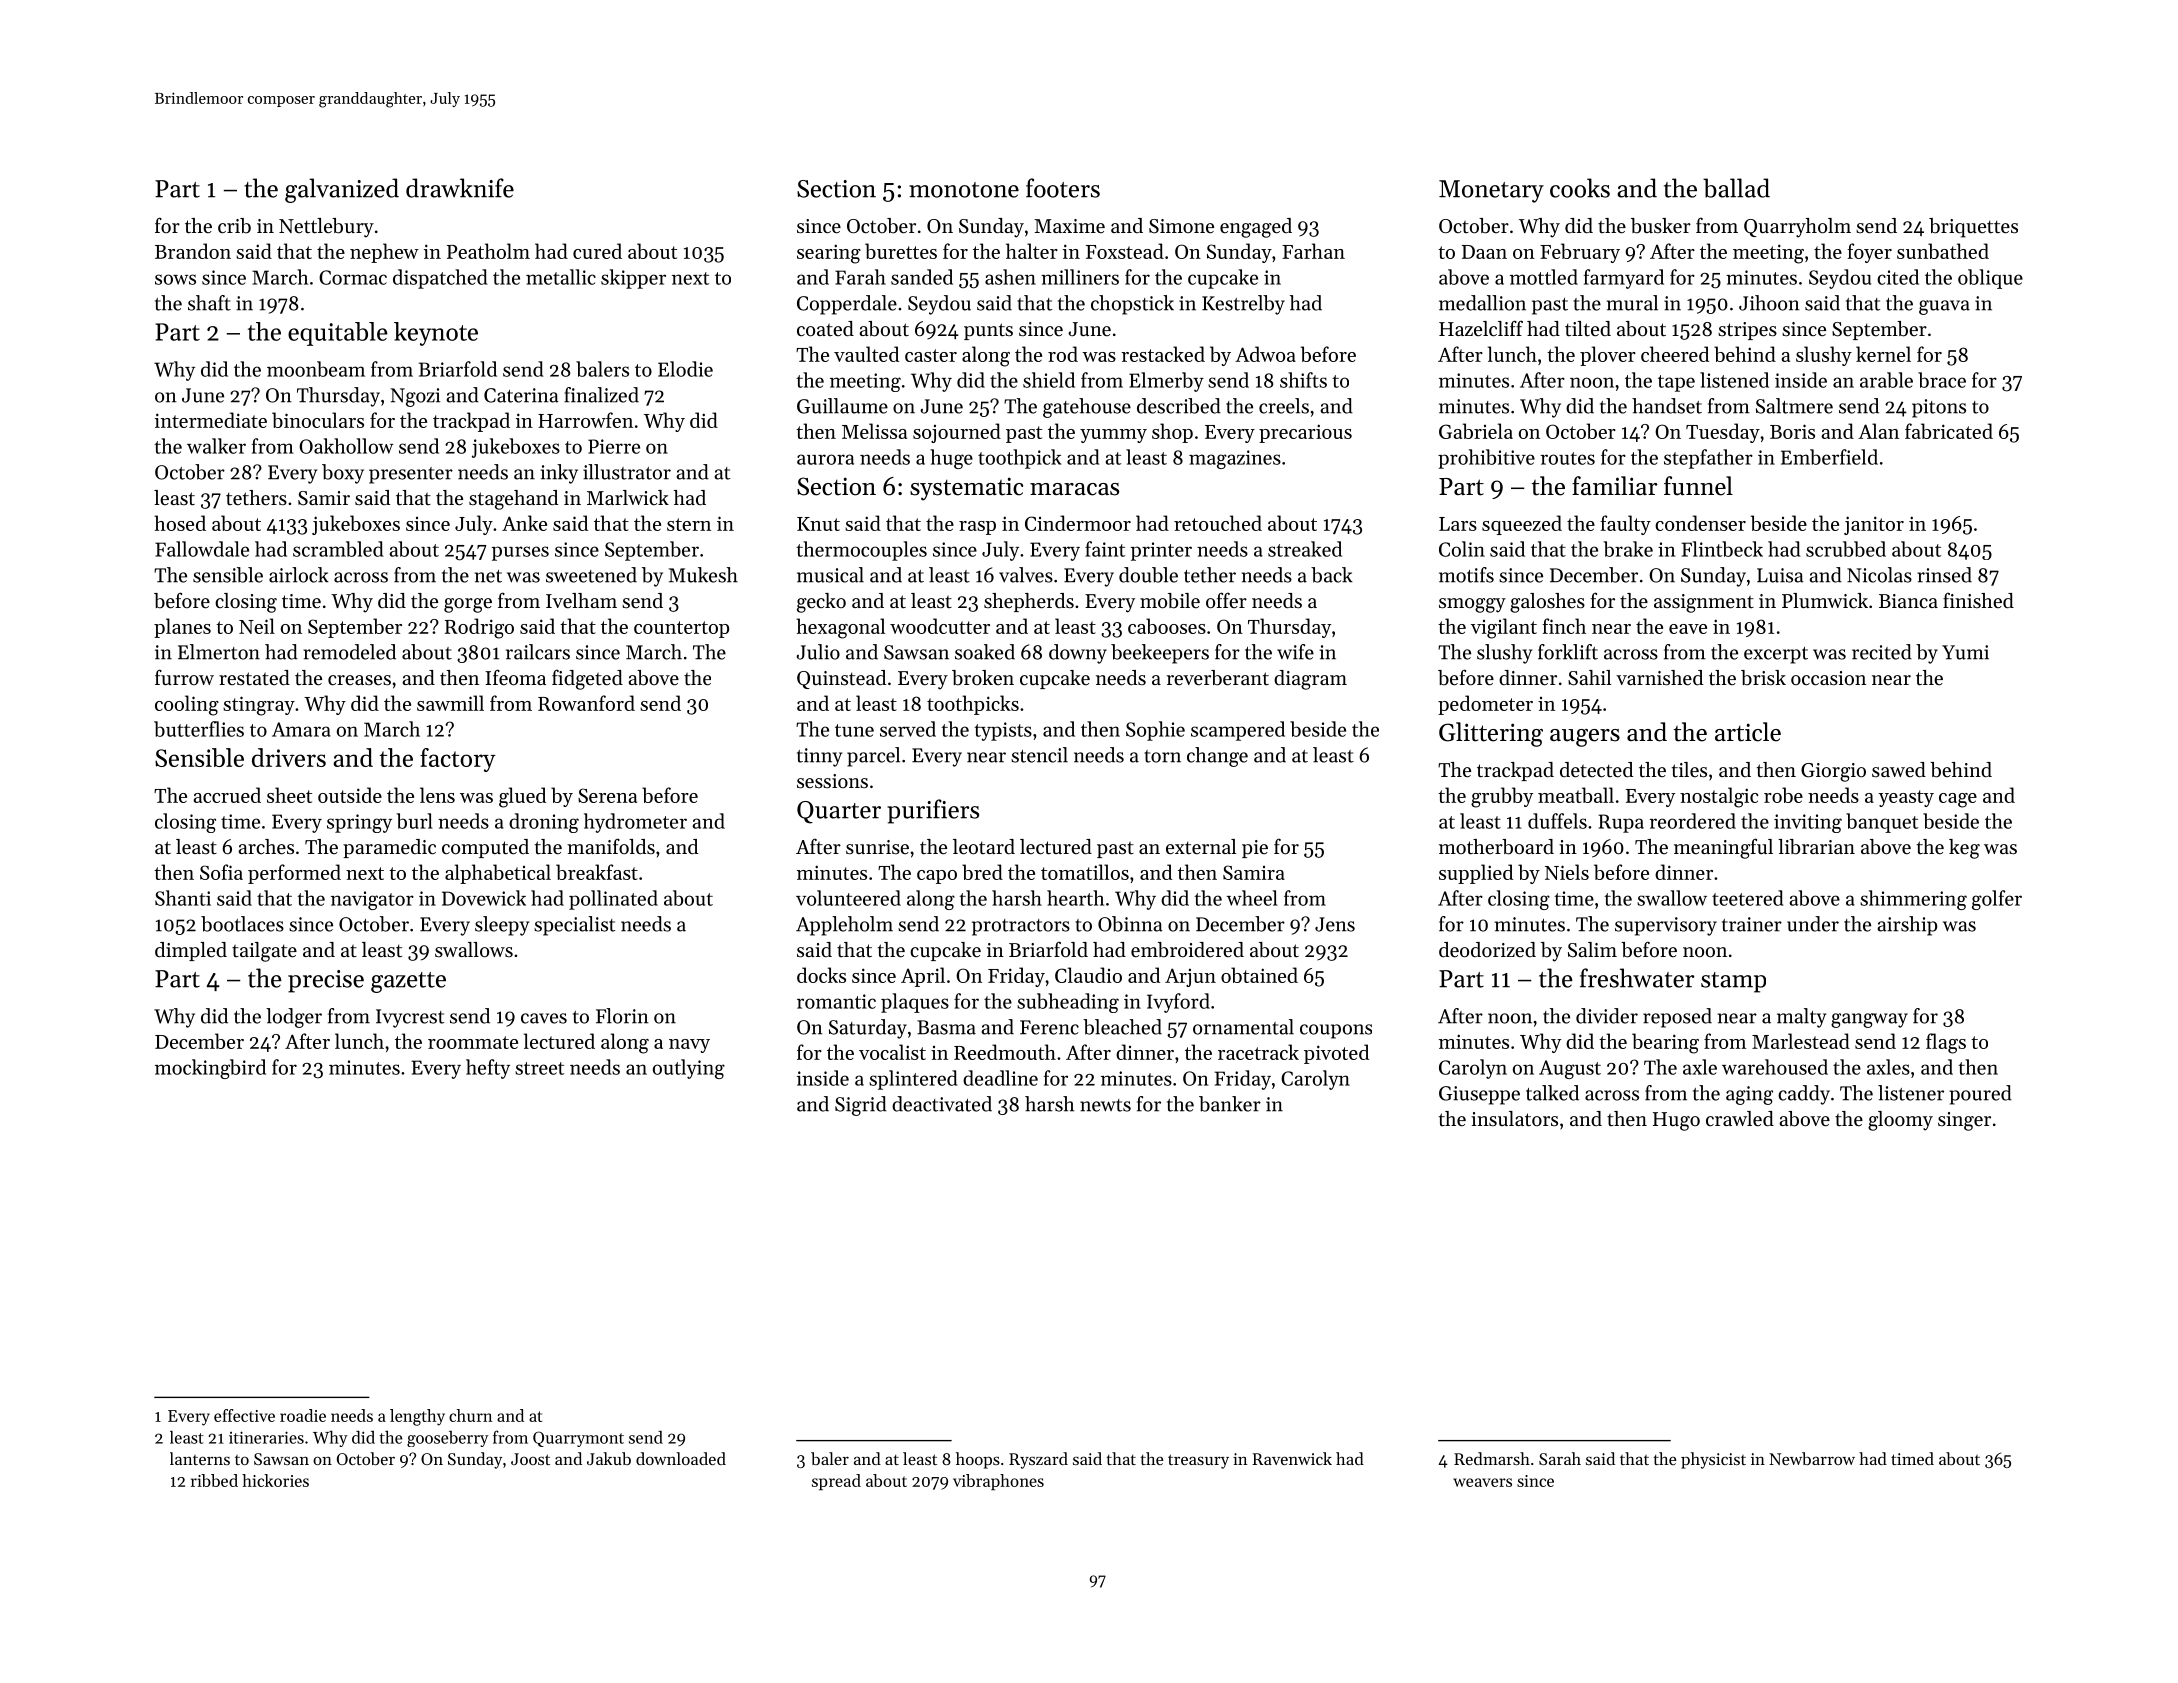 The width and height of the screenshot is (2178, 1683). Describe the element at coordinates (1878, 431) in the screenshot. I see `Alan` at that location.
